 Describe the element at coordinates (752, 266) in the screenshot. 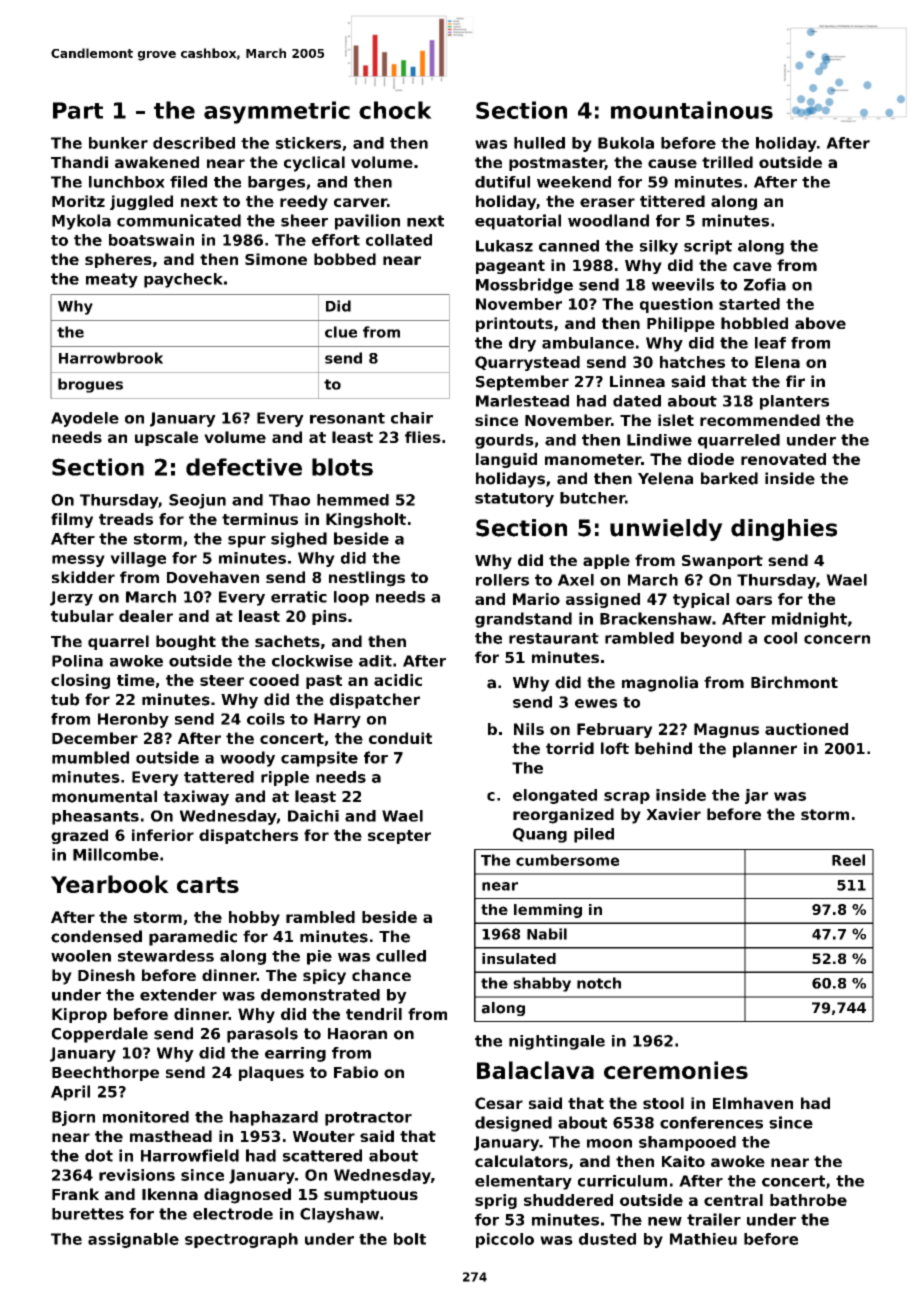

I see `cave` at that location.
